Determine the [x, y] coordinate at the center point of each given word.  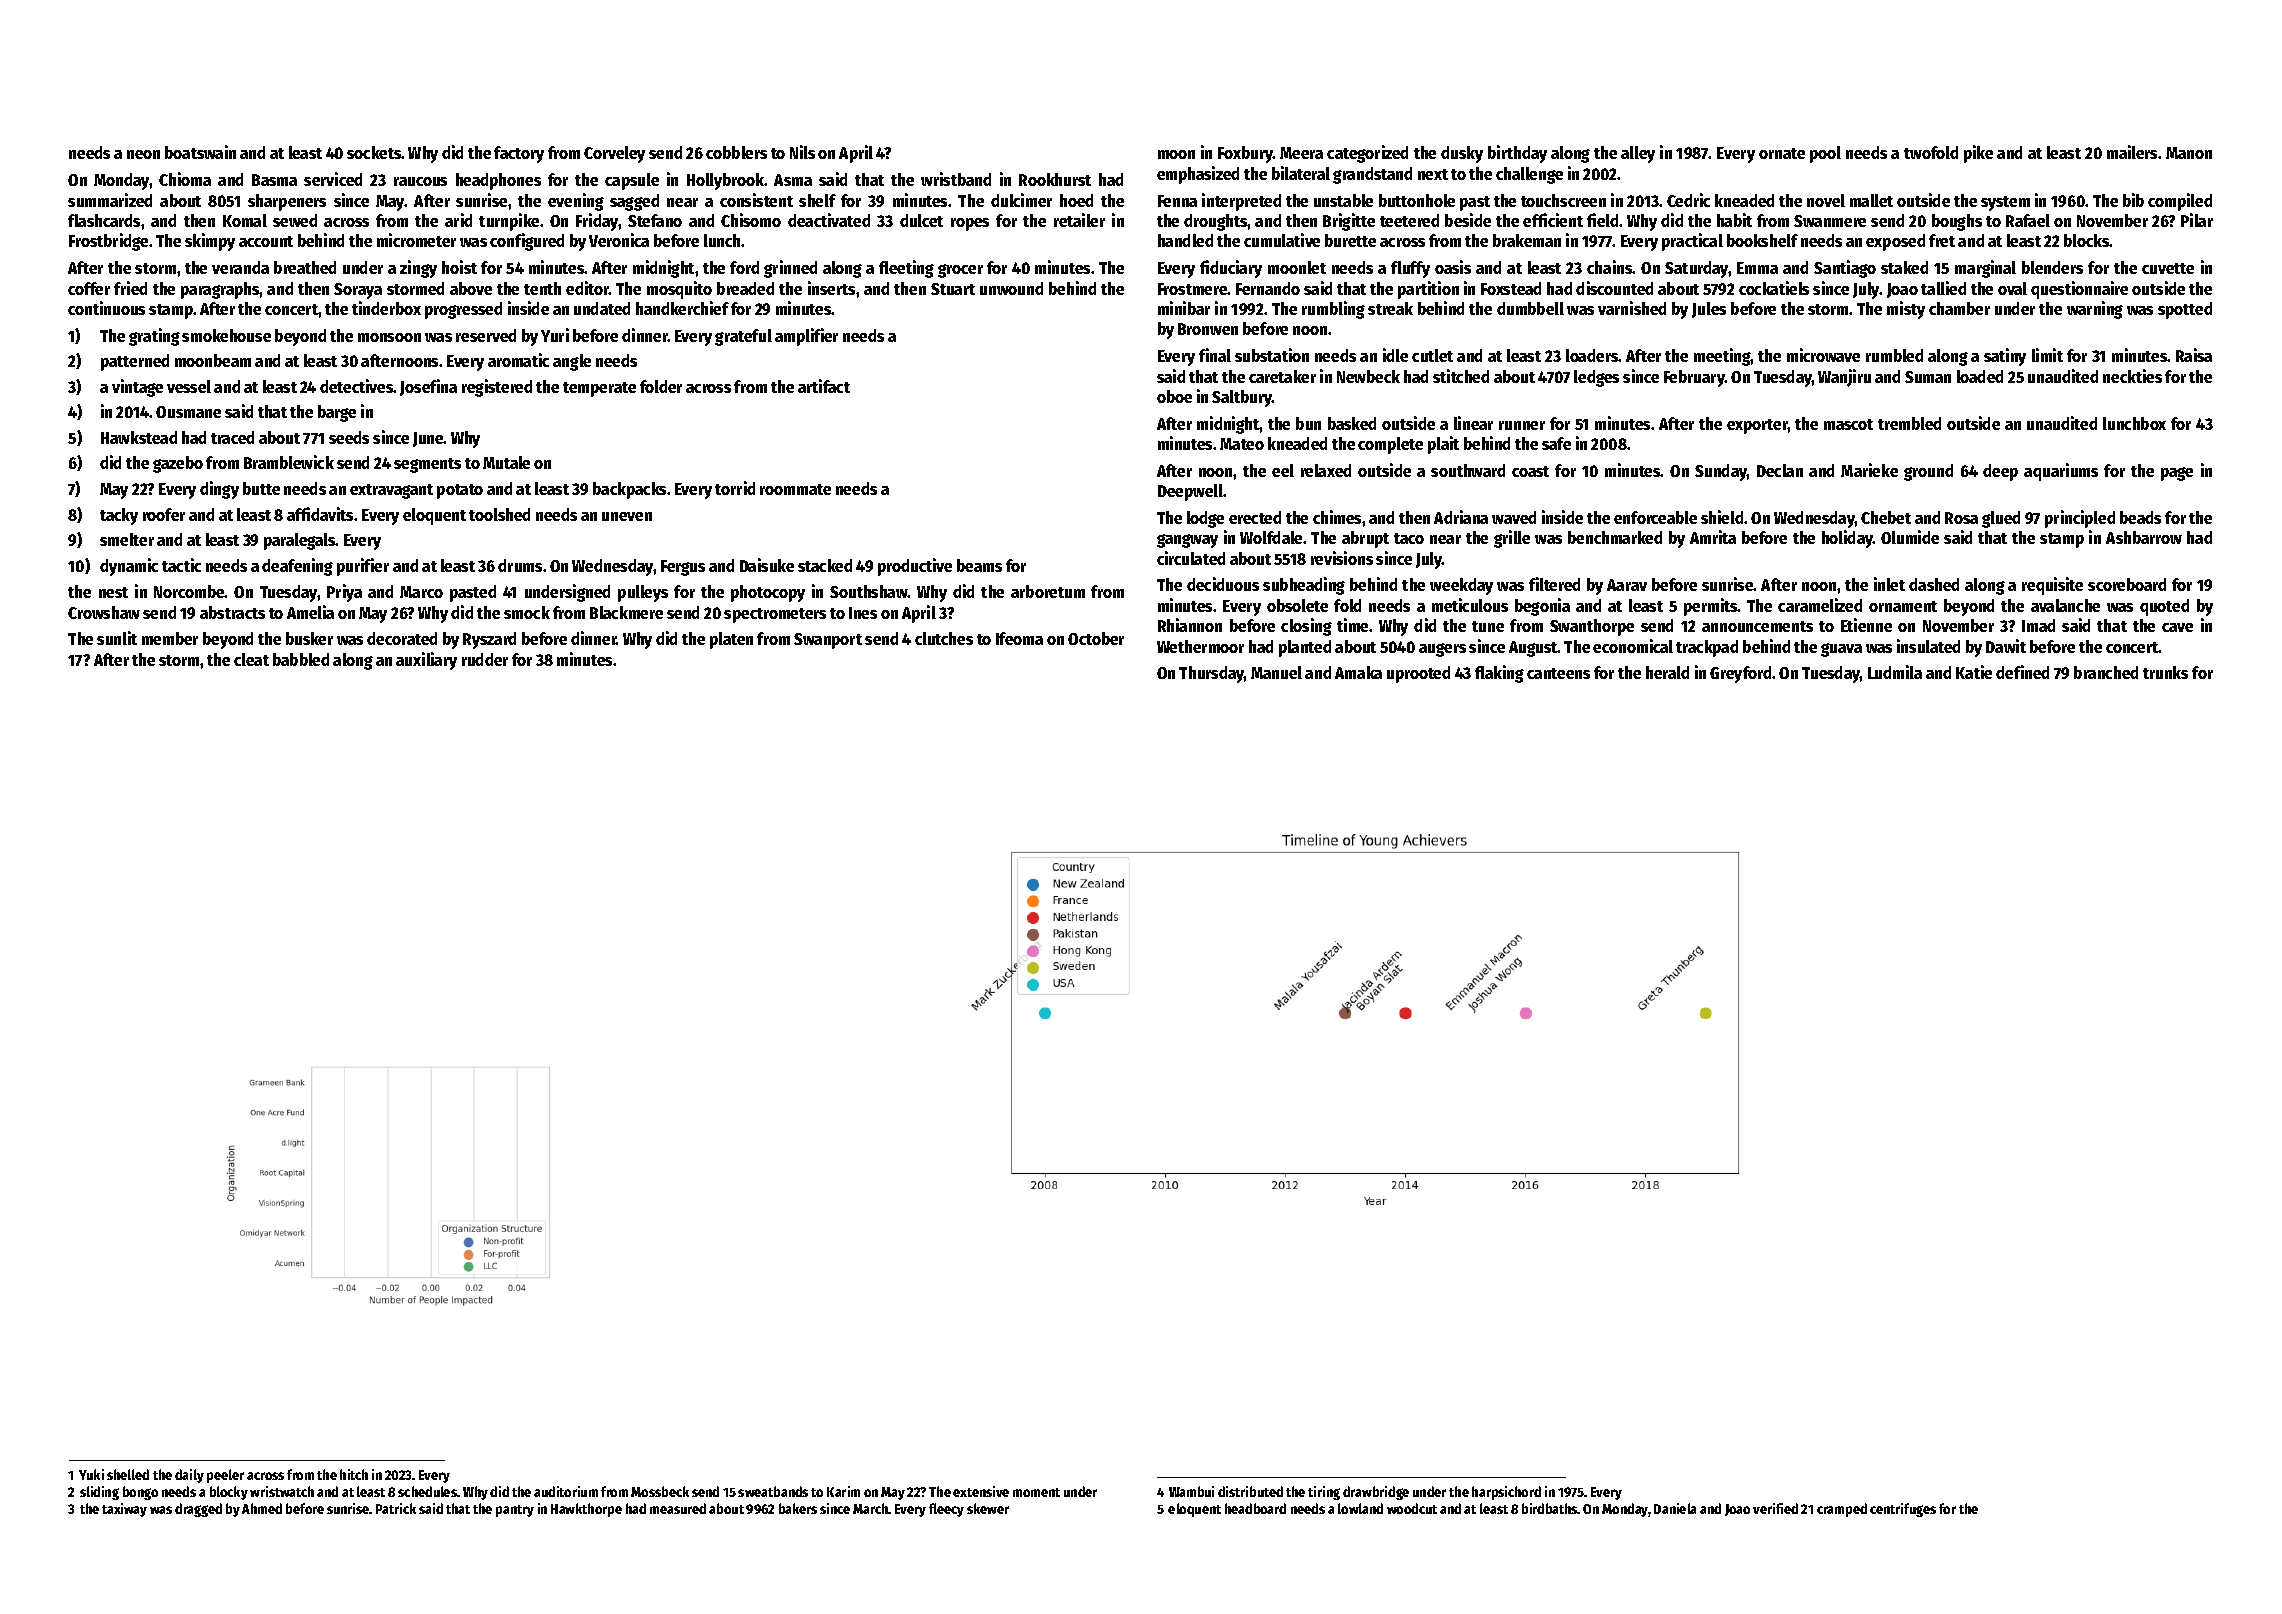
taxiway [124, 1510]
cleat [251, 659]
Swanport [828, 641]
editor [587, 288]
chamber [1959, 308]
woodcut [1412, 1508]
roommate [795, 489]
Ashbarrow [2144, 537]
